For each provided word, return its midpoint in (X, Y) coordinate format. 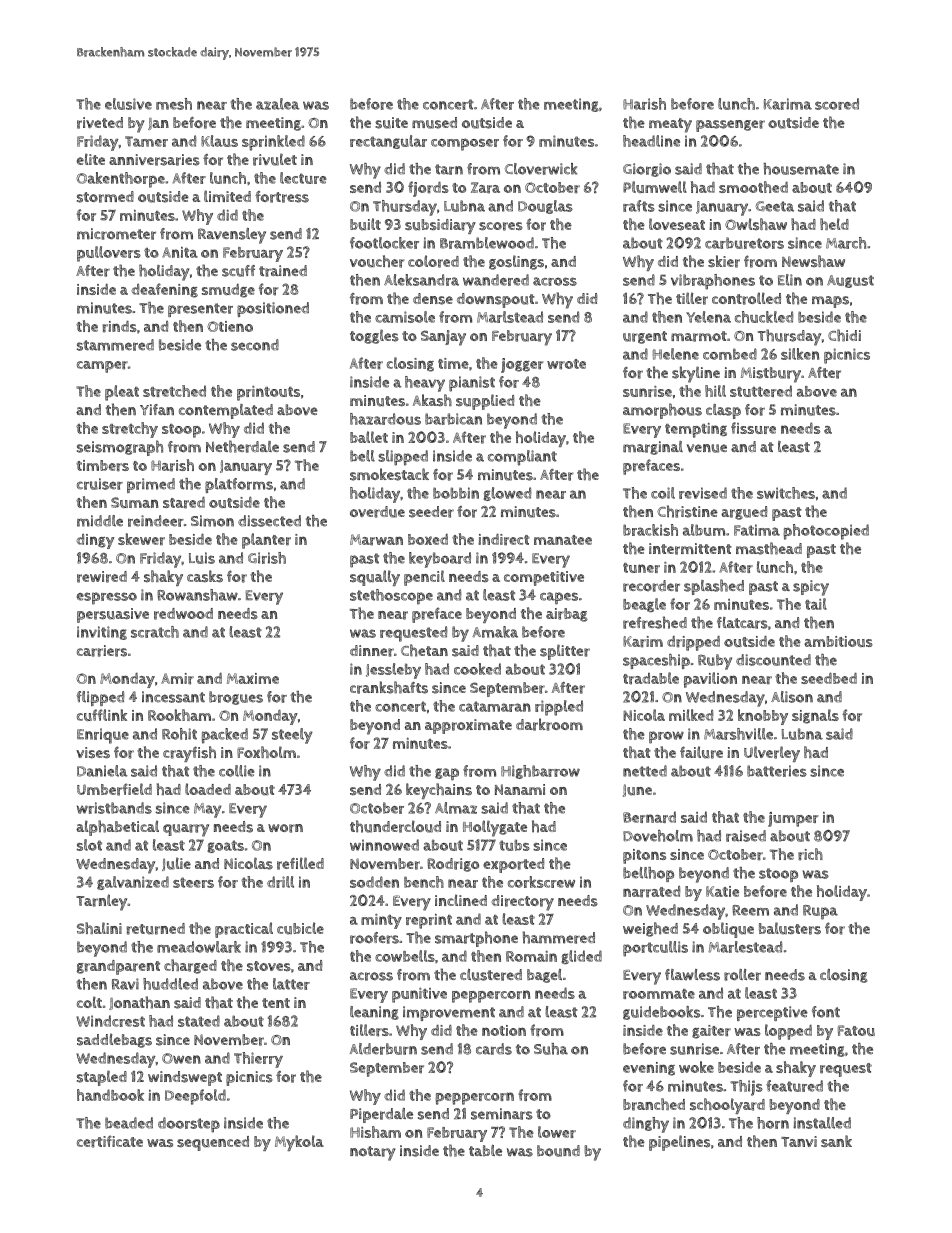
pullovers (109, 254)
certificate (110, 1141)
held (834, 224)
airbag (567, 615)
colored (433, 261)
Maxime (253, 678)
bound (558, 1151)
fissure (753, 428)
